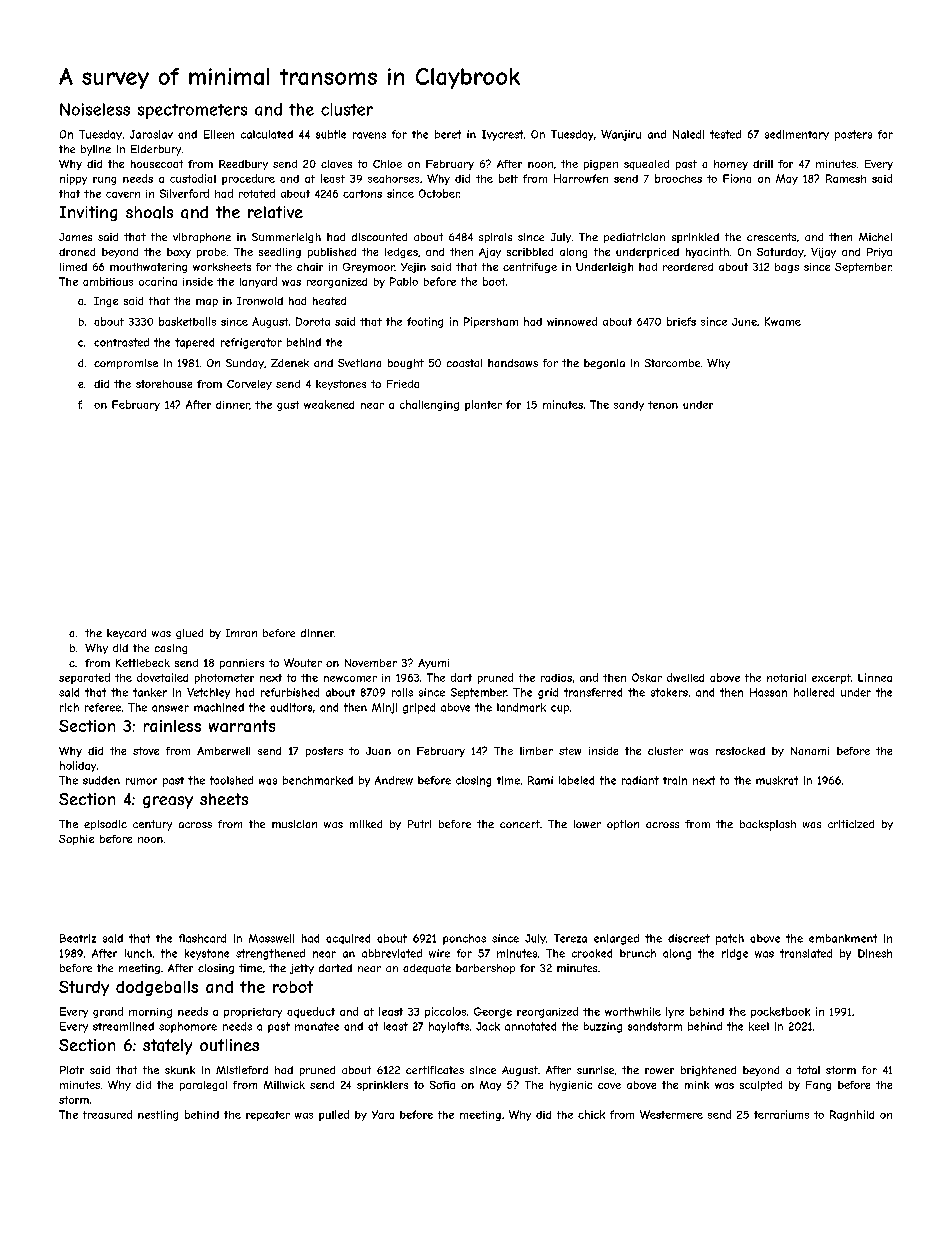  Describe the element at coordinates (126, 364) in the image. I see `compromise` at that location.
